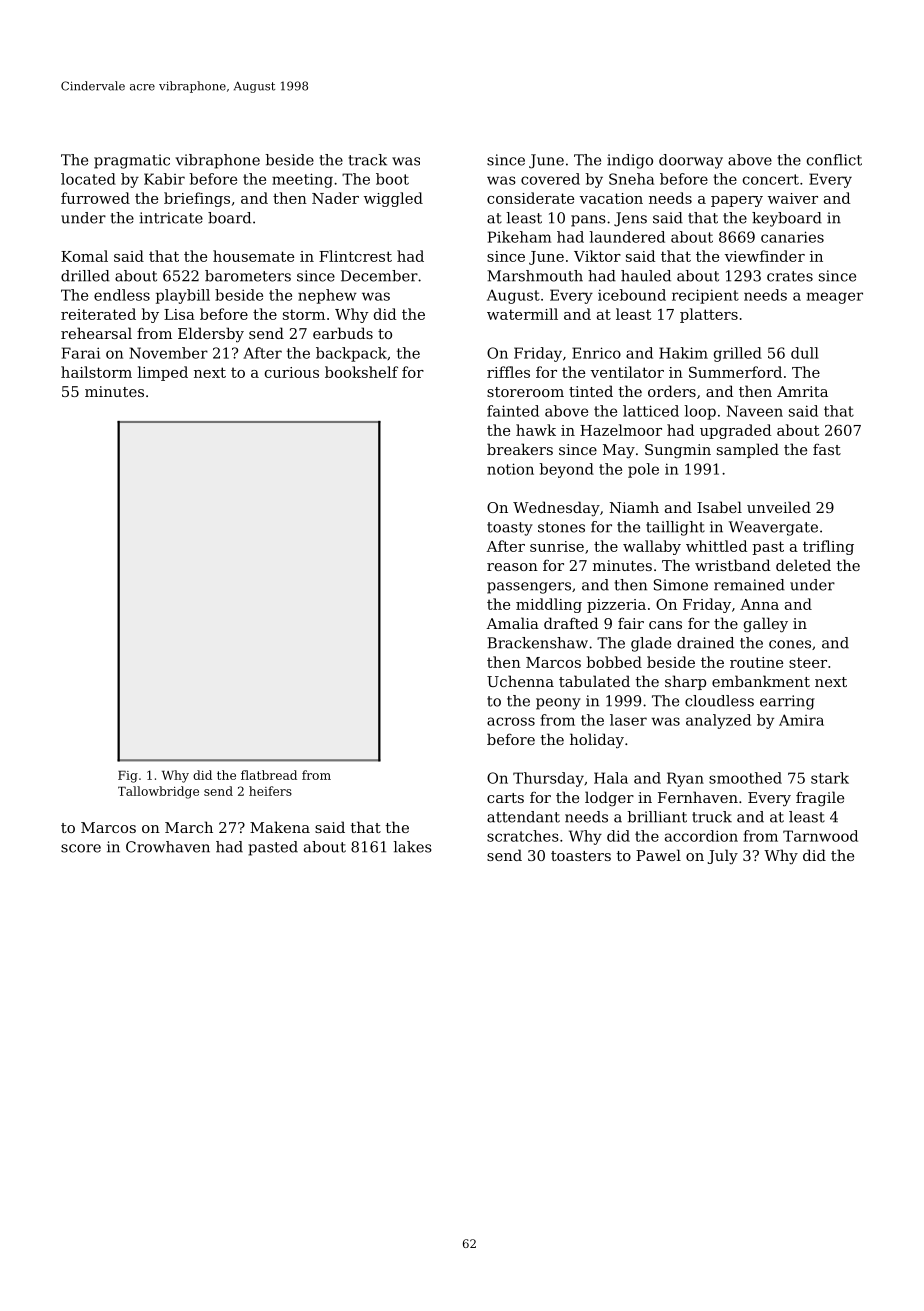  I want to click on recipient, so click(705, 296).
